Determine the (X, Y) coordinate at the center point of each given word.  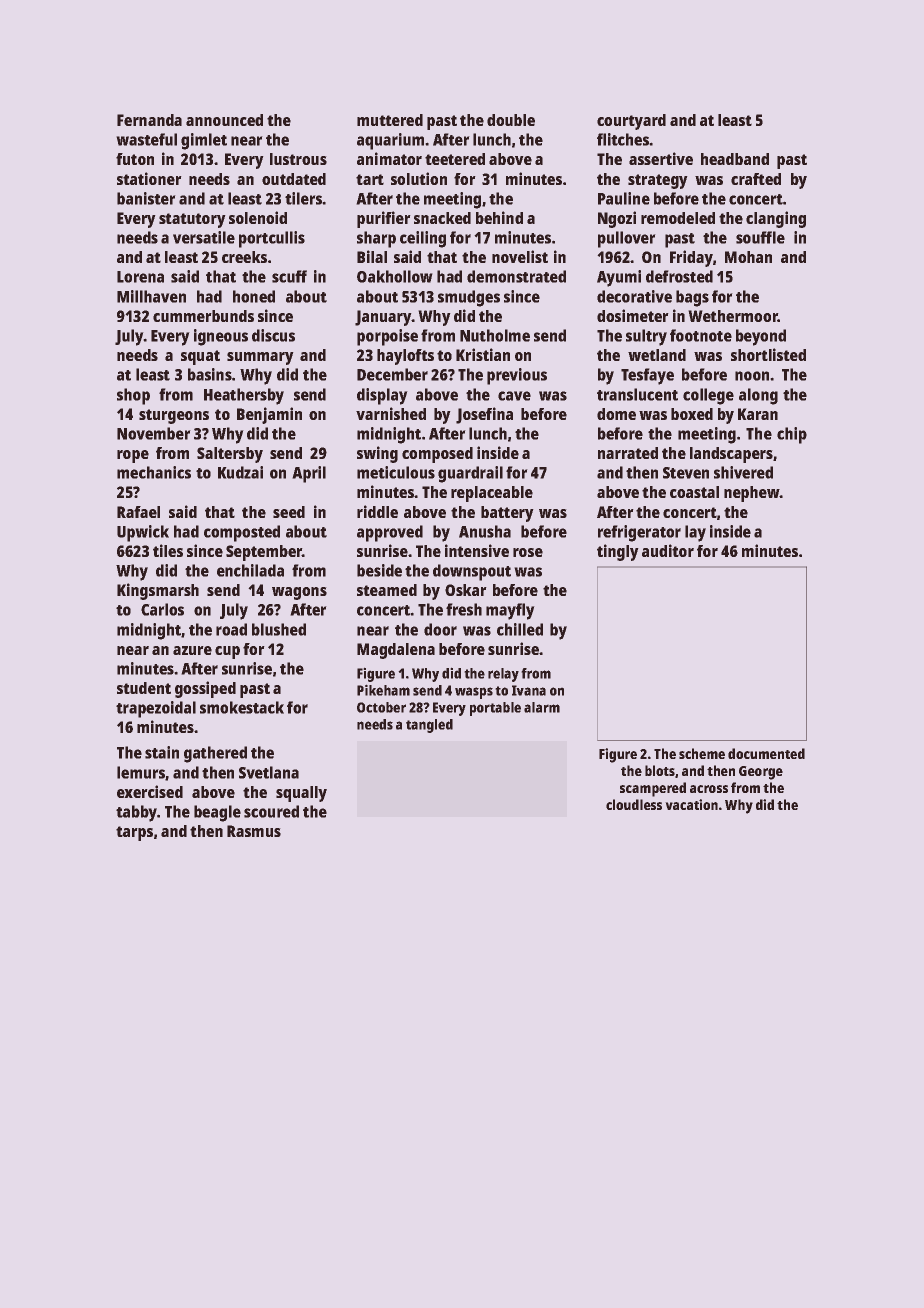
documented (766, 753)
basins (210, 374)
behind (499, 217)
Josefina (484, 415)
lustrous (298, 159)
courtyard (631, 122)
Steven (686, 473)
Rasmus (254, 831)
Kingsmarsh (158, 591)
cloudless (634, 804)
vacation (692, 804)
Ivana (529, 690)
